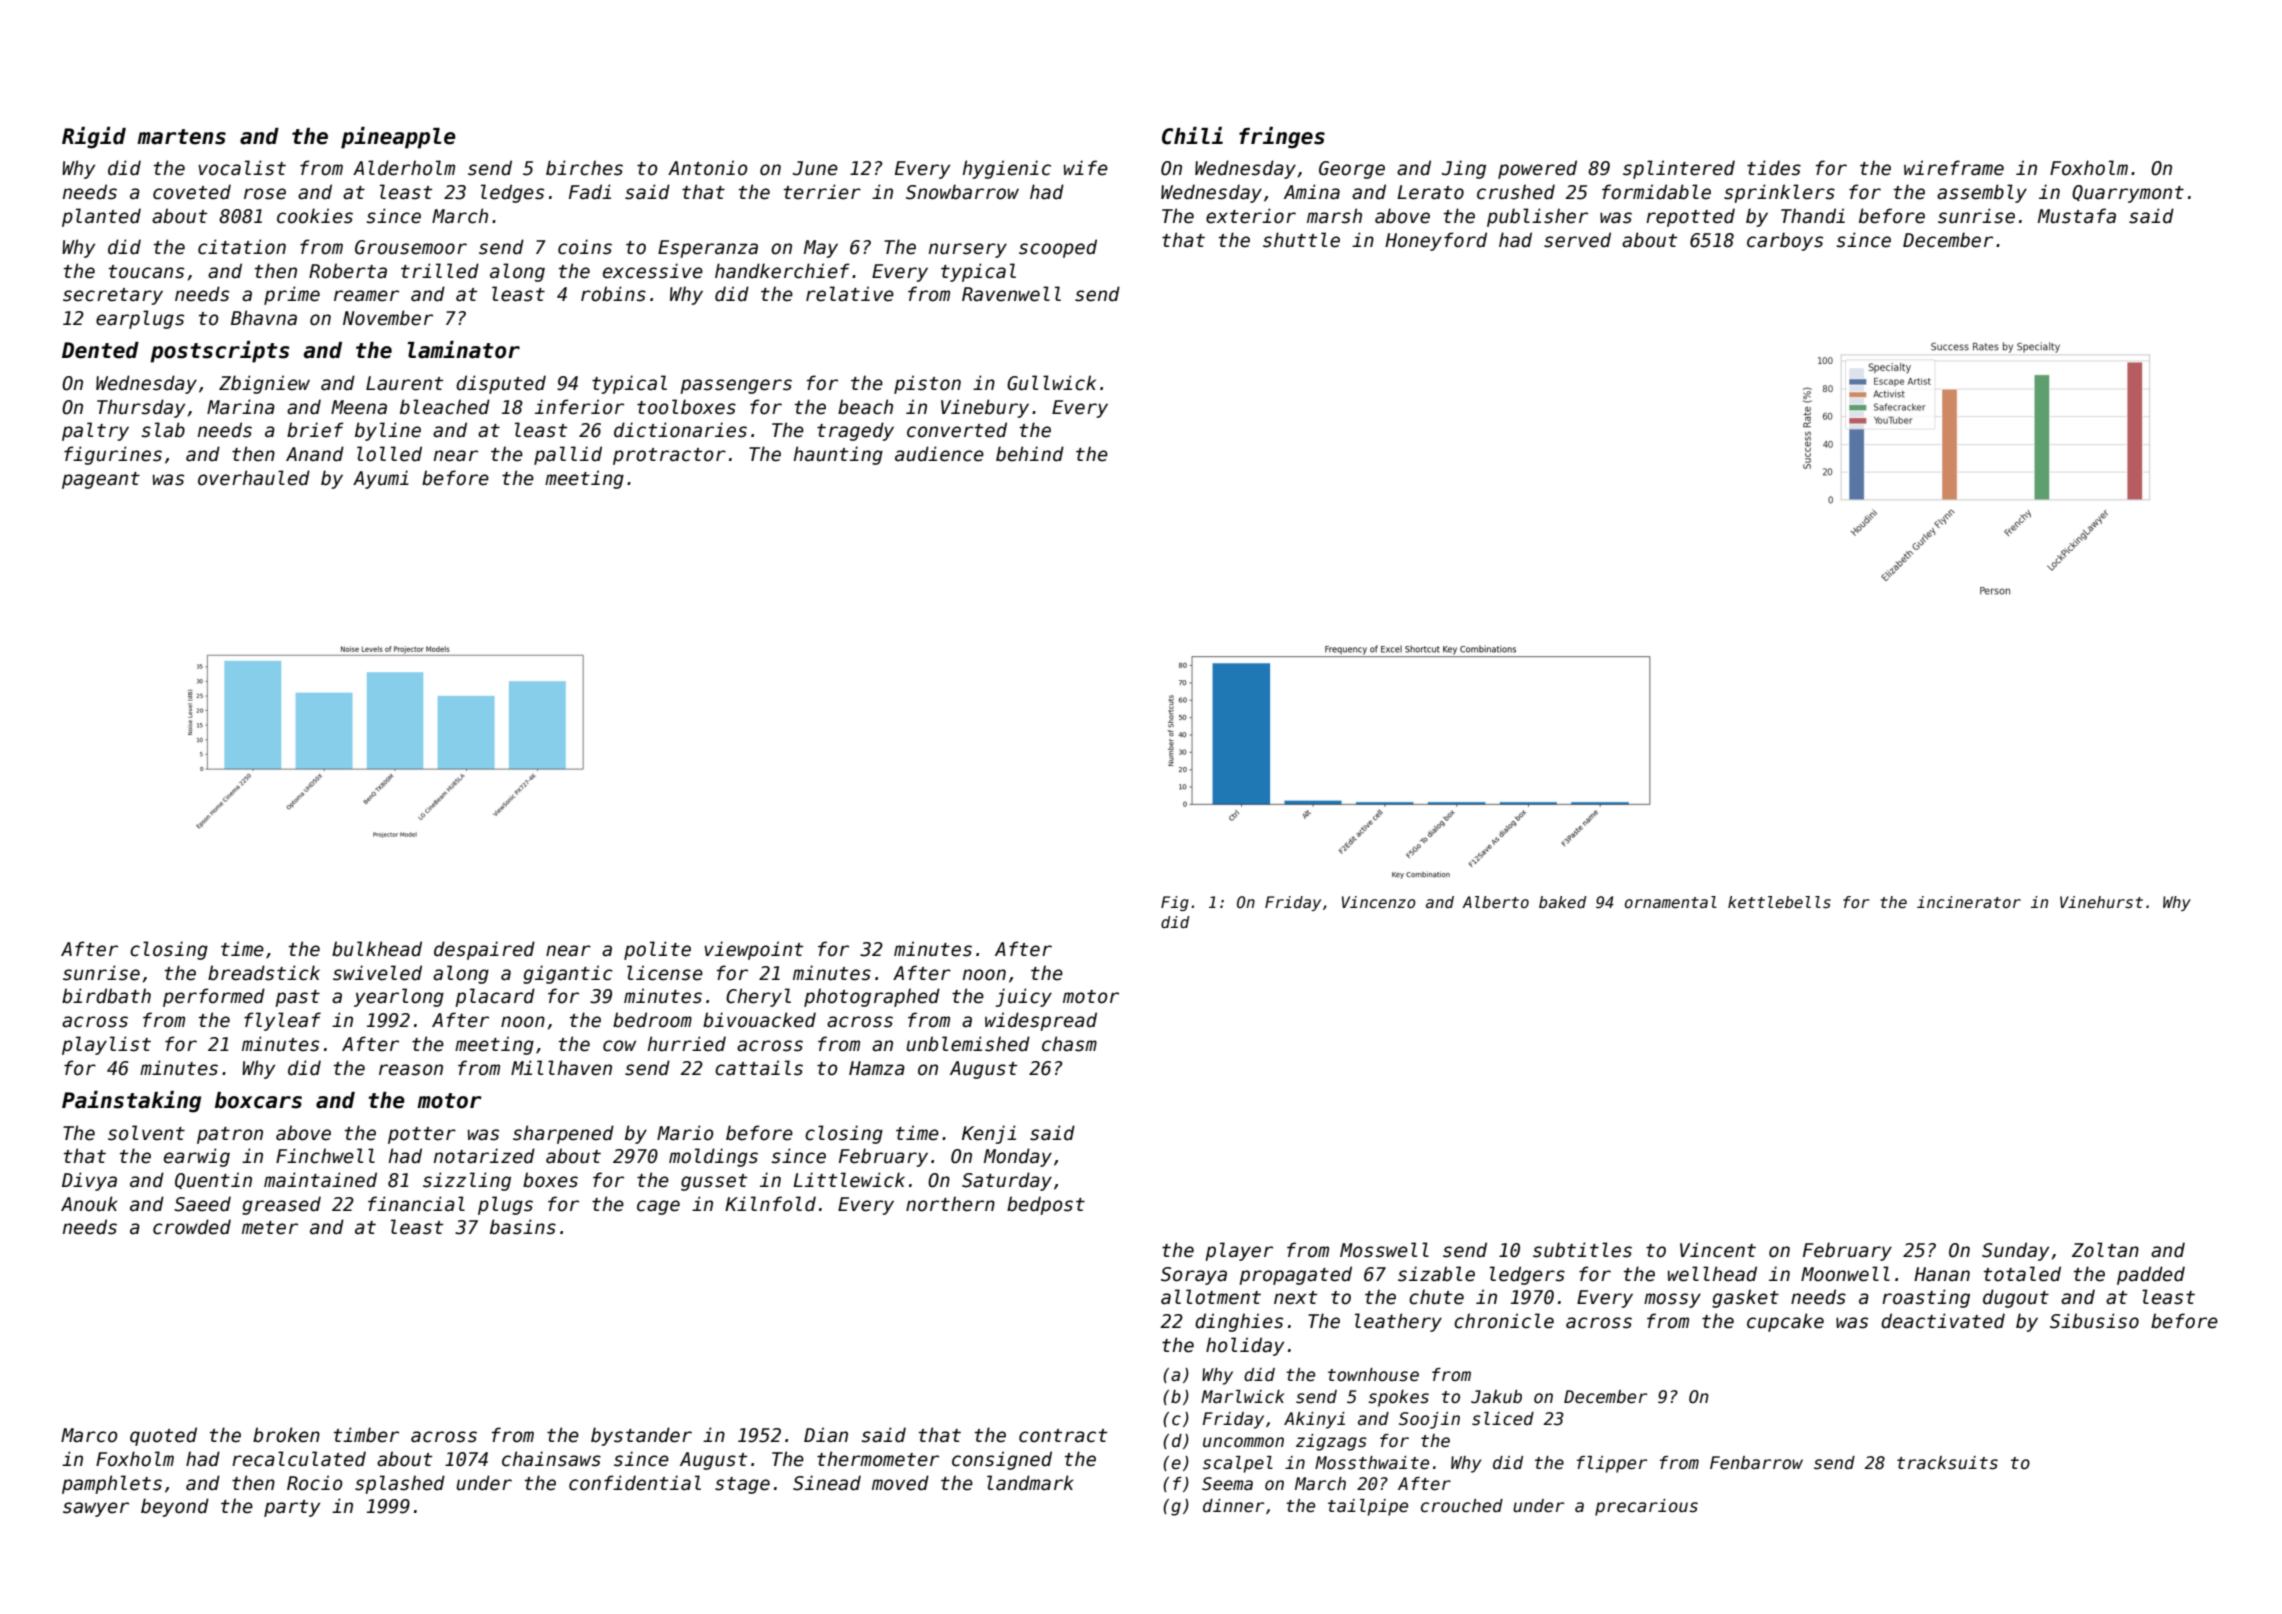  What do you see at coordinates (1063, 1436) in the document?
I see `contract` at bounding box center [1063, 1436].
